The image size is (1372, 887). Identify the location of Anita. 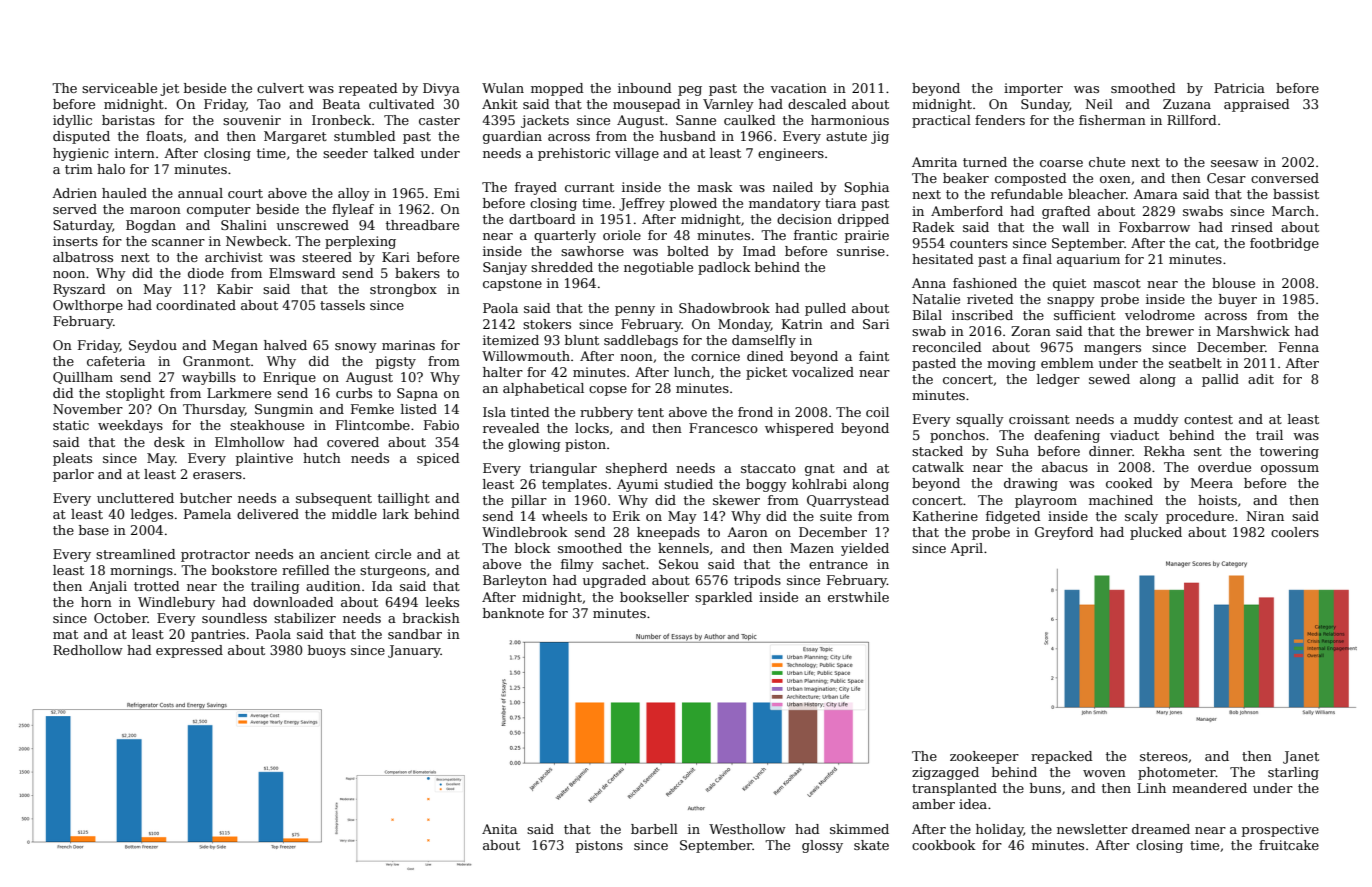
(499, 829).
